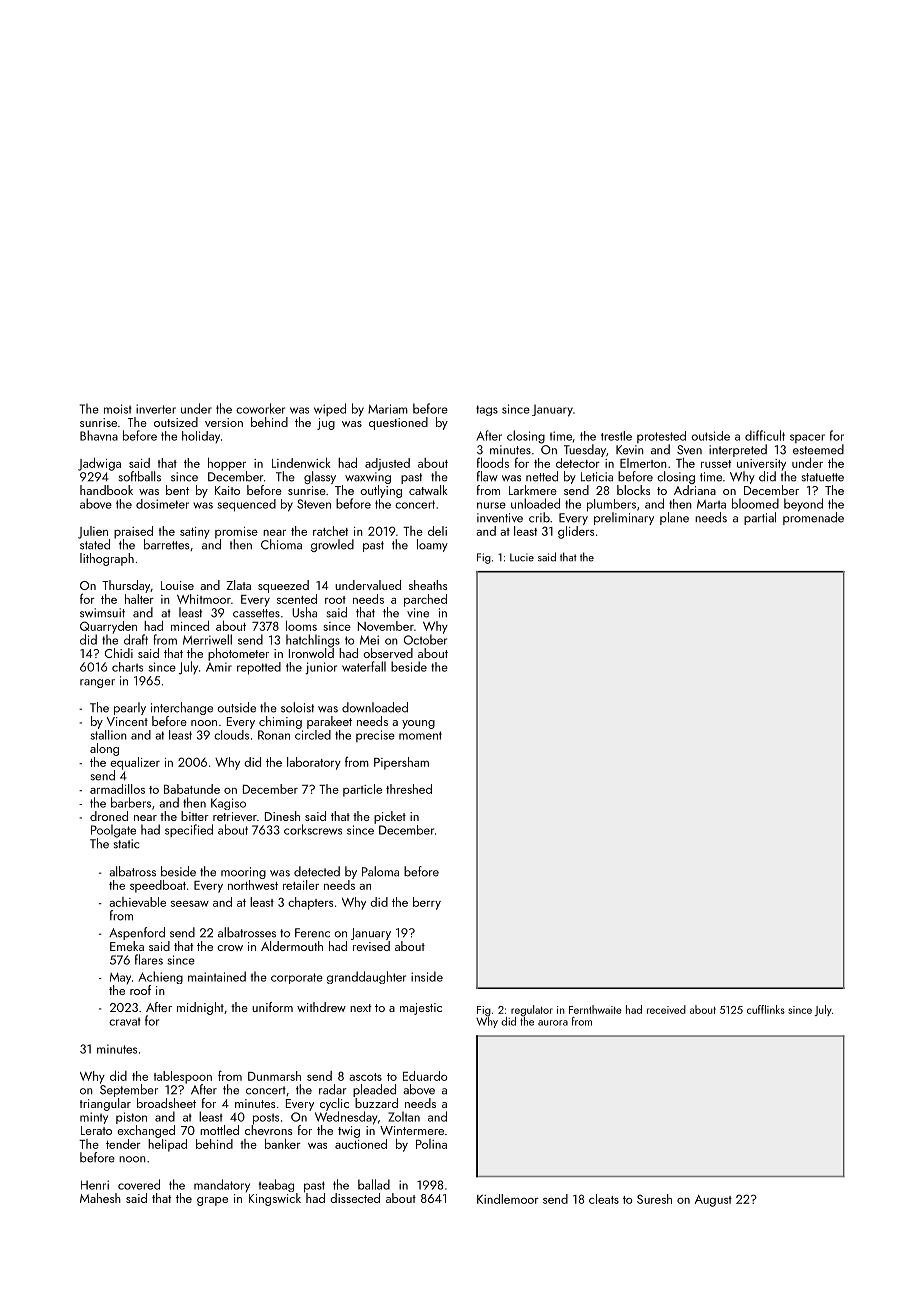 Image resolution: width=924 pixels, height=1308 pixels. Describe the element at coordinates (666, 1009) in the document. I see `received` at that location.
